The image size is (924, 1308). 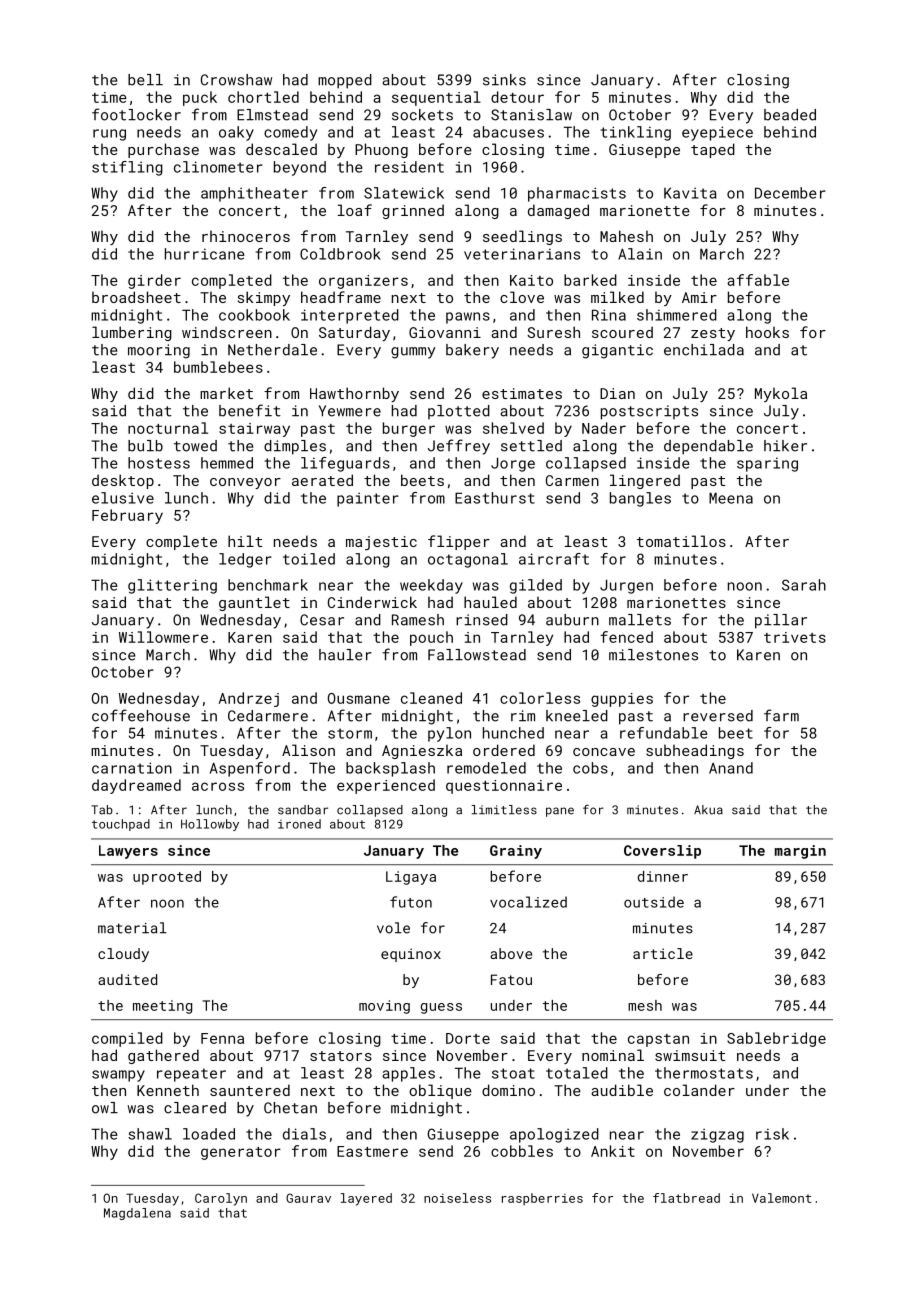 What do you see at coordinates (145, 80) in the page?
I see `bell` at bounding box center [145, 80].
